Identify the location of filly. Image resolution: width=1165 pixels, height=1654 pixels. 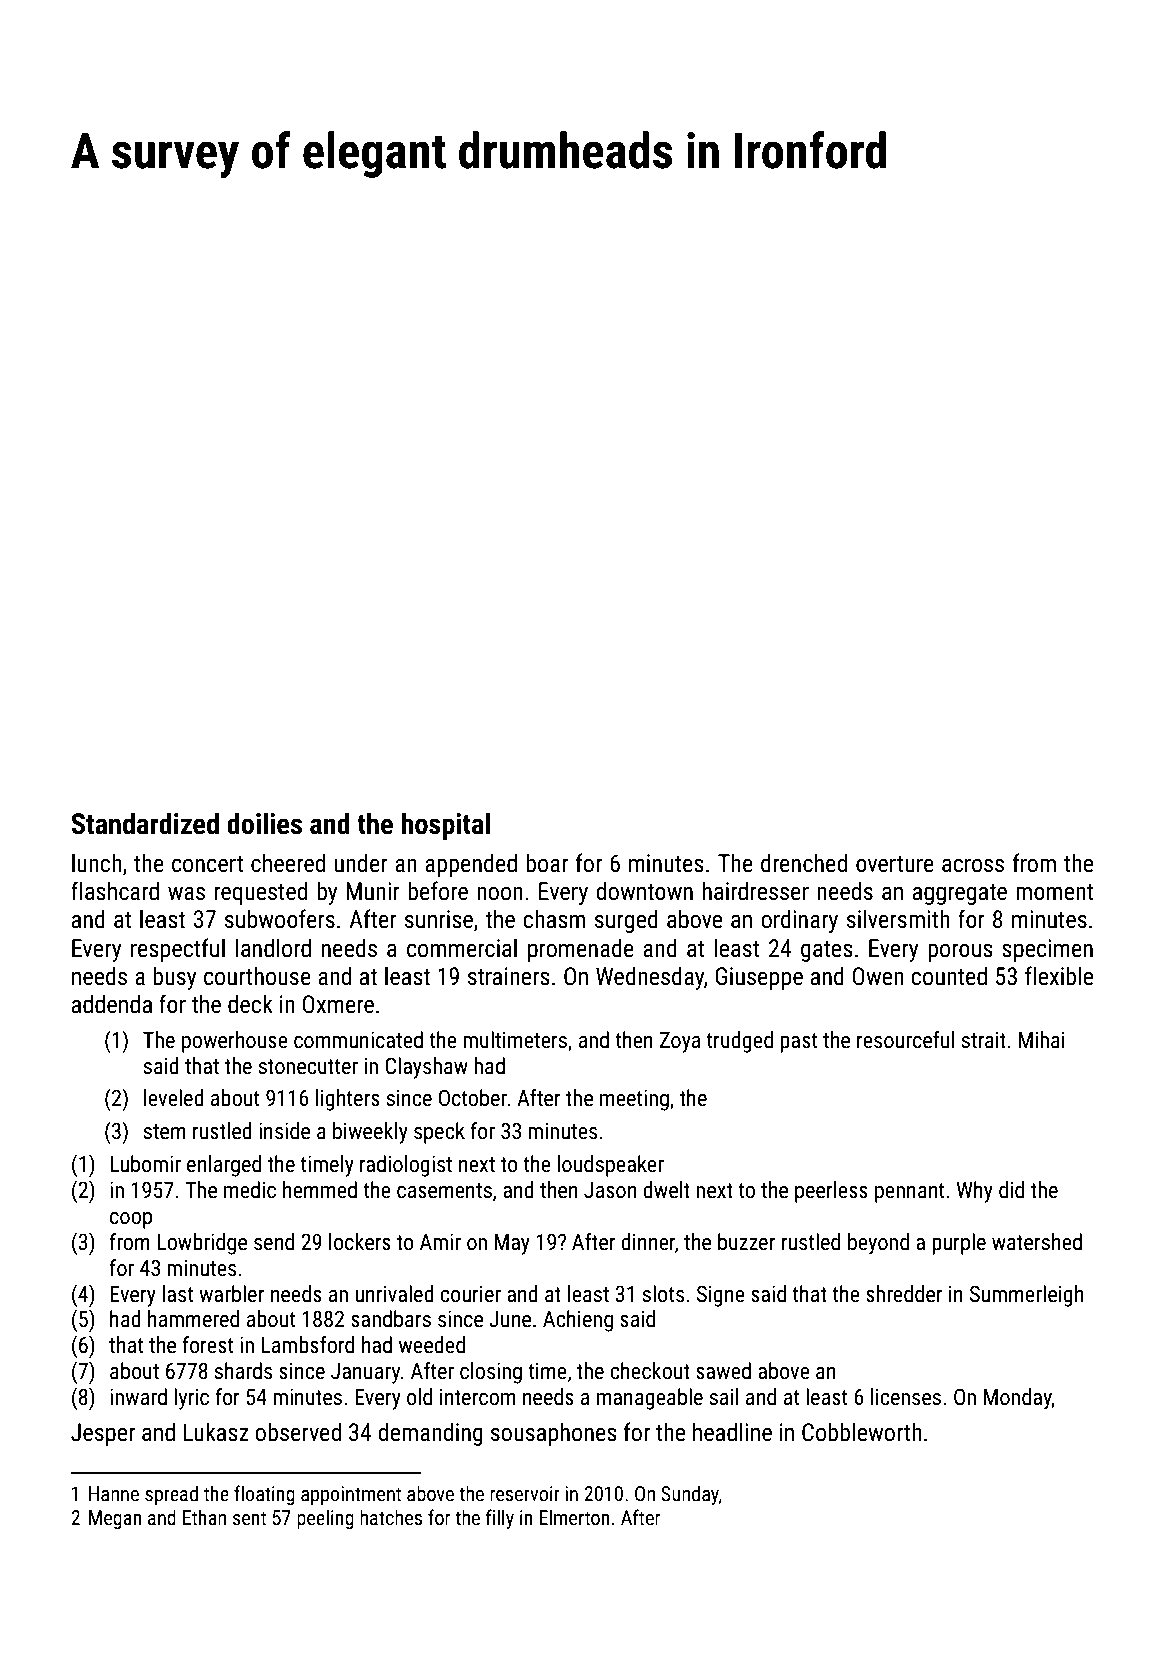
(500, 1519).
